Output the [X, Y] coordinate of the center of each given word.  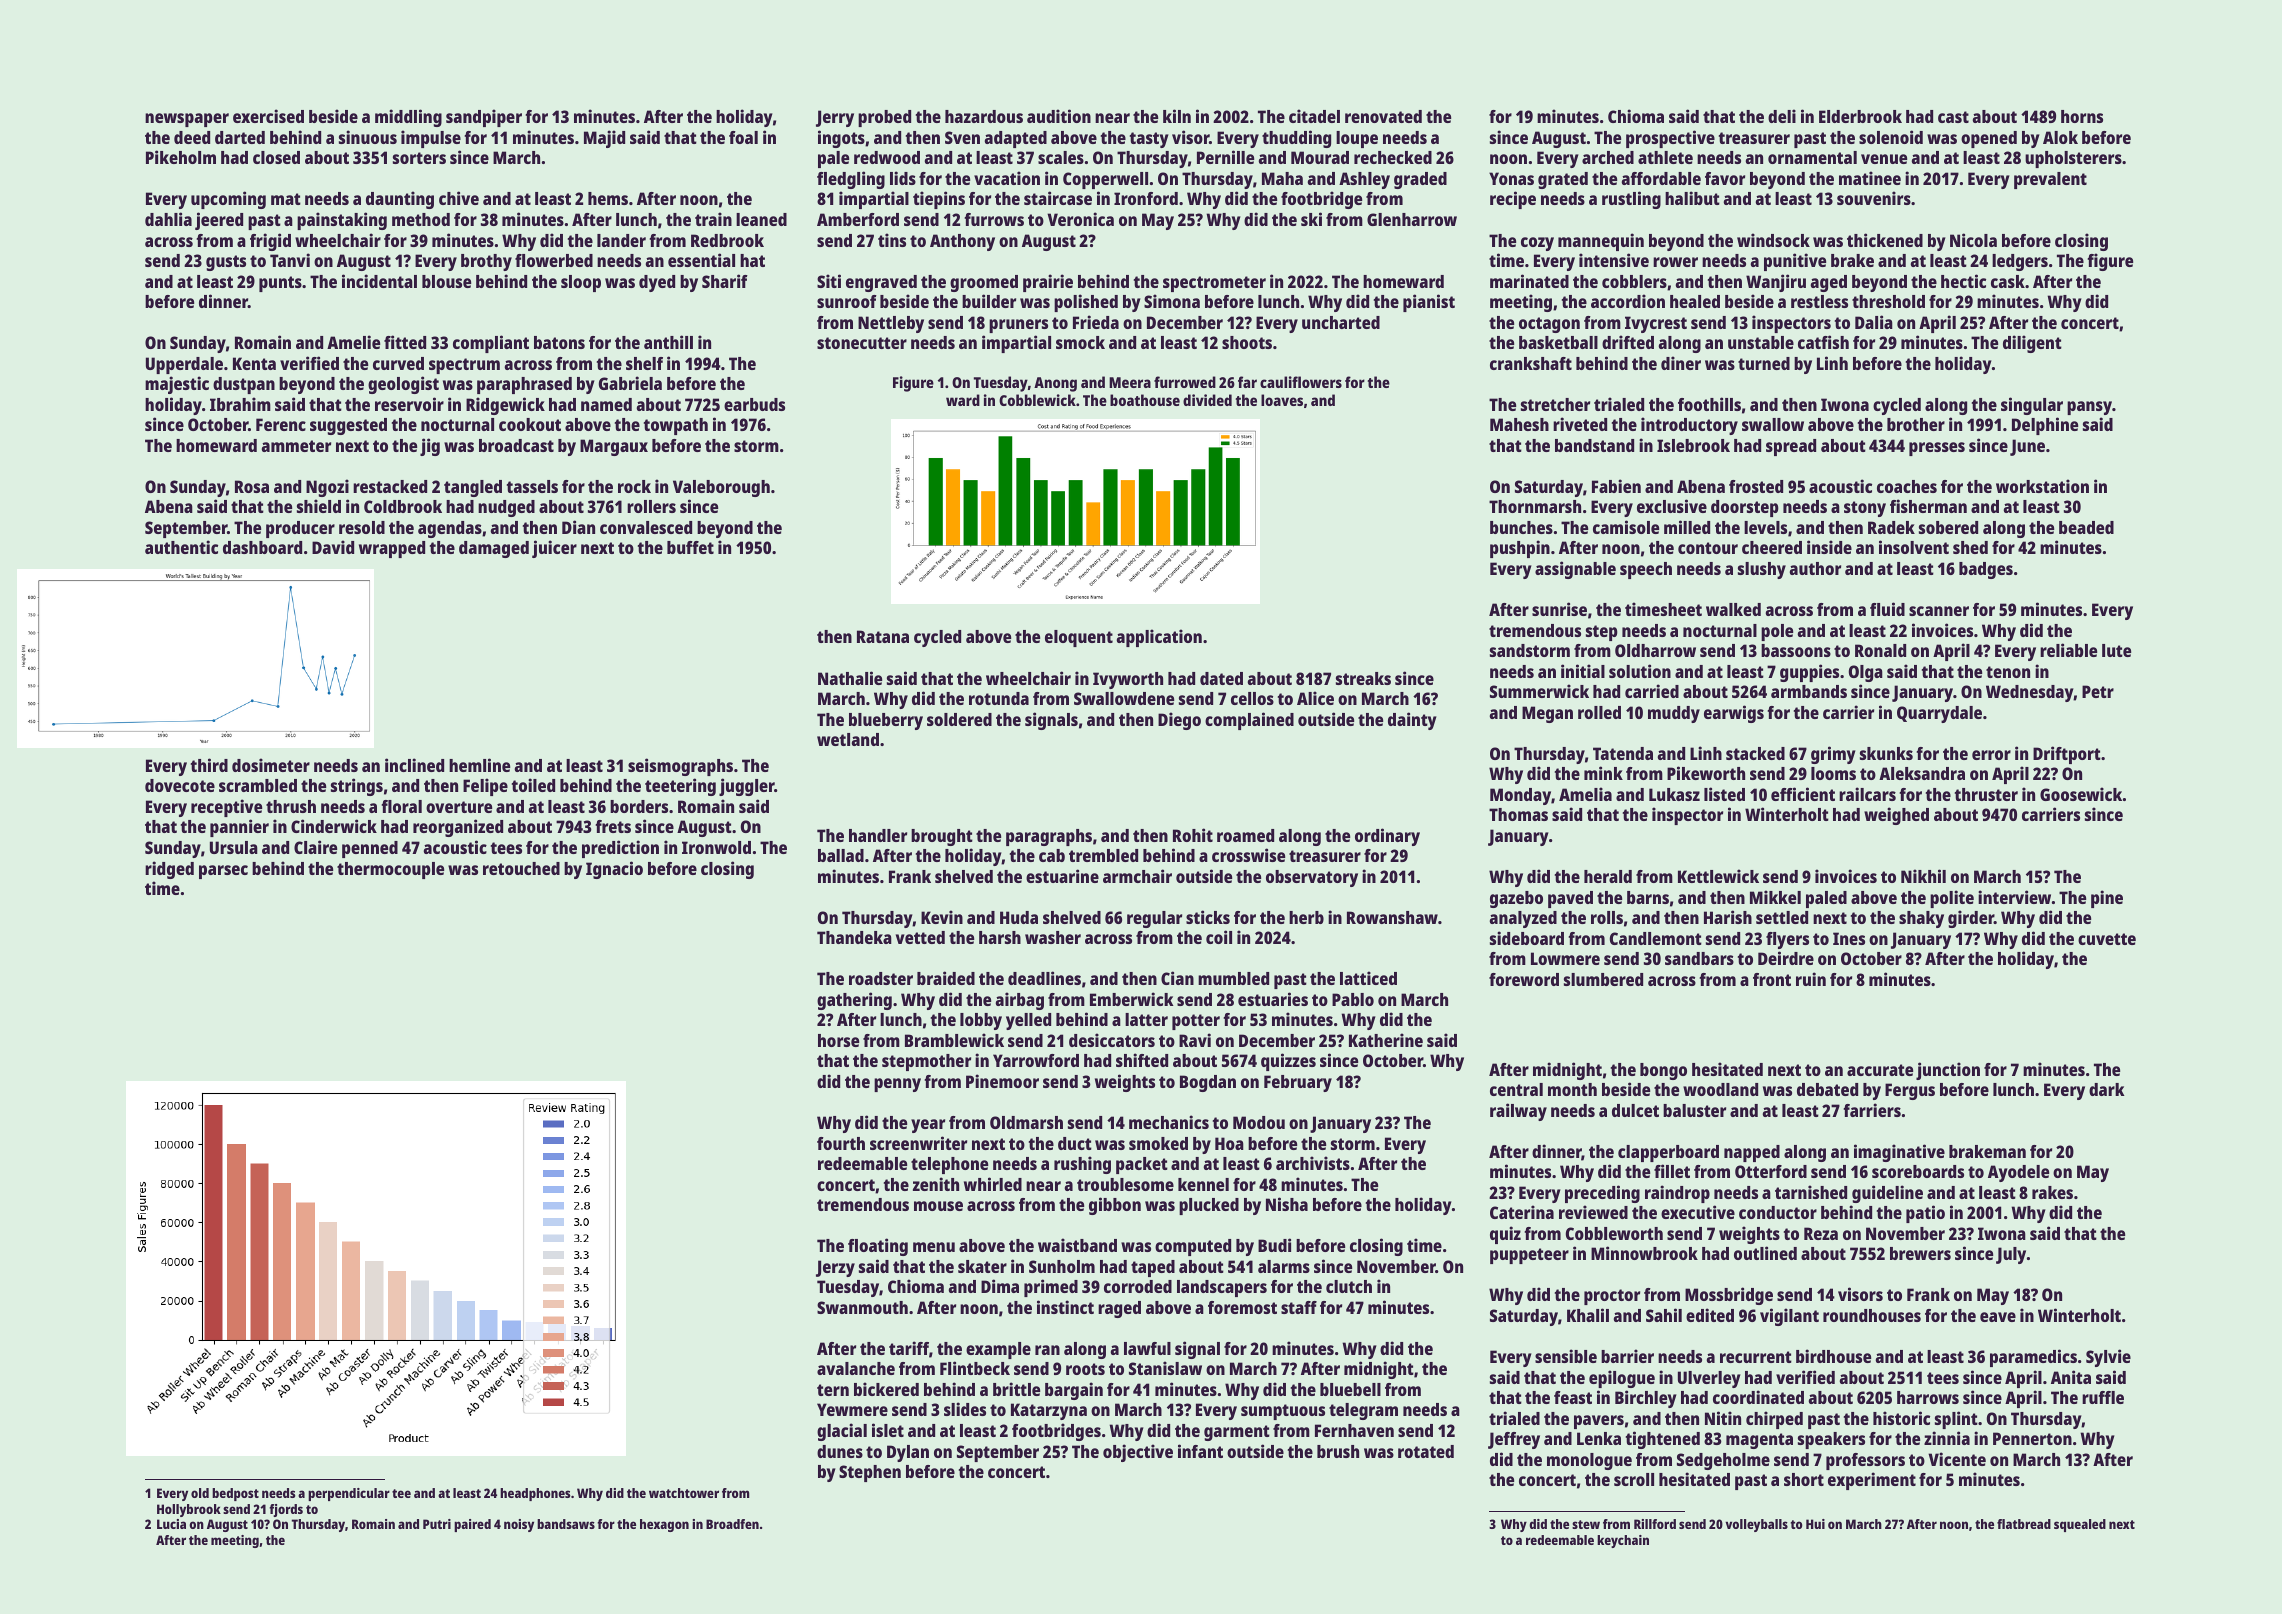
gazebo [1516, 899]
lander [621, 240]
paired [472, 1525]
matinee [1870, 178]
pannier [239, 828]
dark [2107, 1089]
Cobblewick [1037, 400]
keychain [1623, 1541]
